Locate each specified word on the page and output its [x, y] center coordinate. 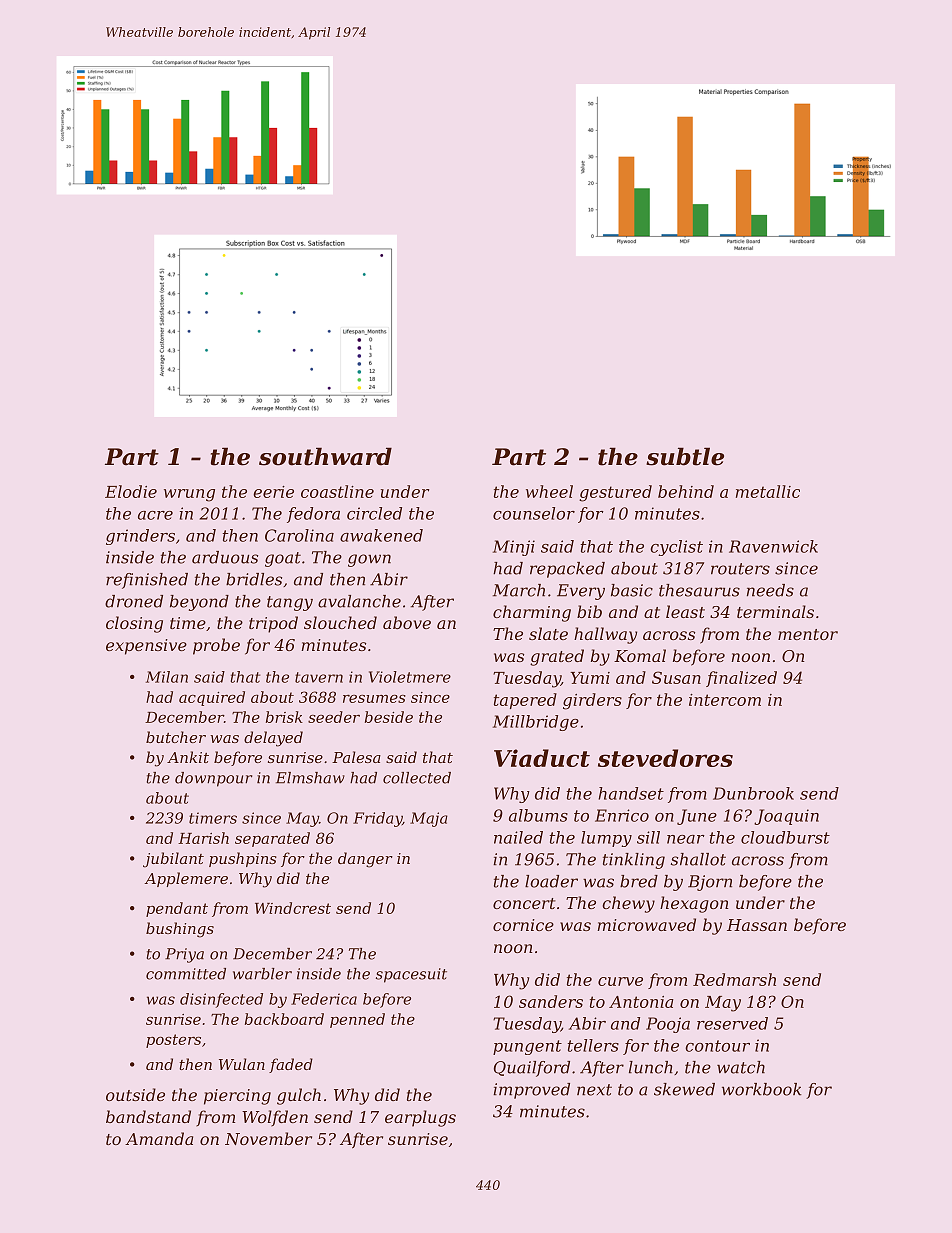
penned [357, 1020]
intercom [725, 700]
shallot [698, 859]
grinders [140, 537]
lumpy [606, 839]
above [407, 622]
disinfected [221, 1000]
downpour [213, 779]
